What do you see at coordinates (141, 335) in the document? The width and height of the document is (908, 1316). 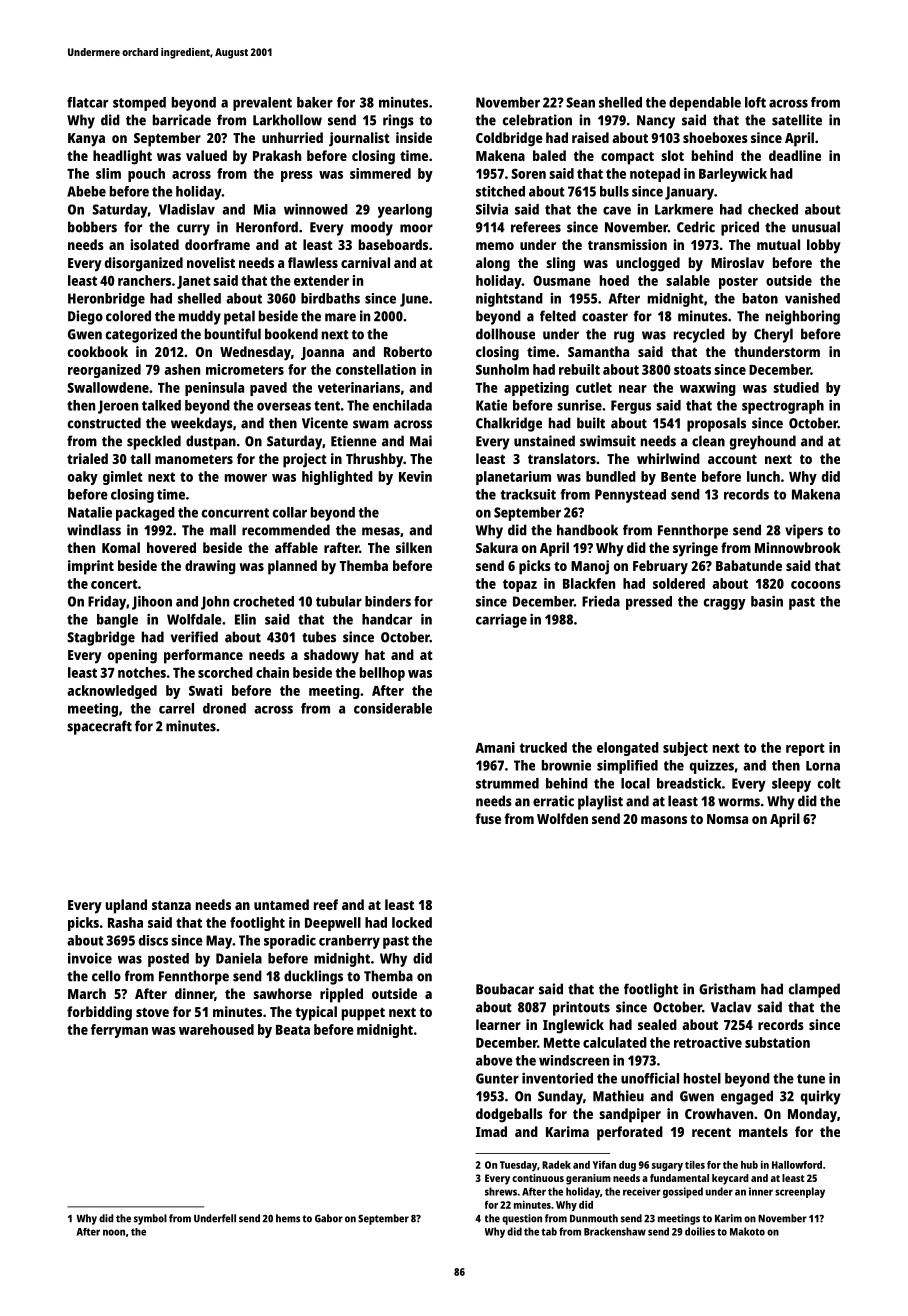 I see `categorized` at bounding box center [141, 335].
